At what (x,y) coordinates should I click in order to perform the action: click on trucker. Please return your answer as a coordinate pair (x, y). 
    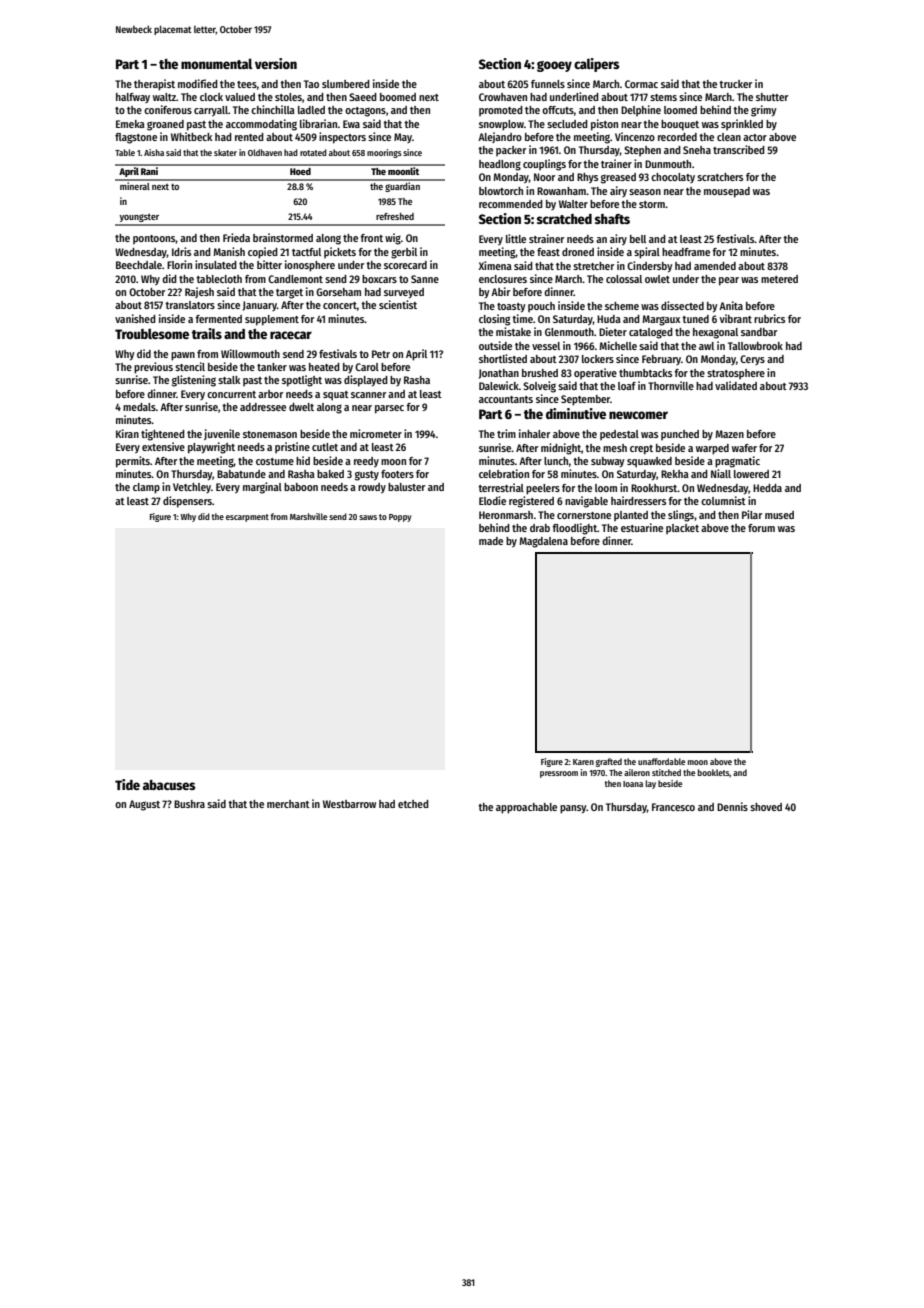
    Looking at the image, I should click on (735, 84).
